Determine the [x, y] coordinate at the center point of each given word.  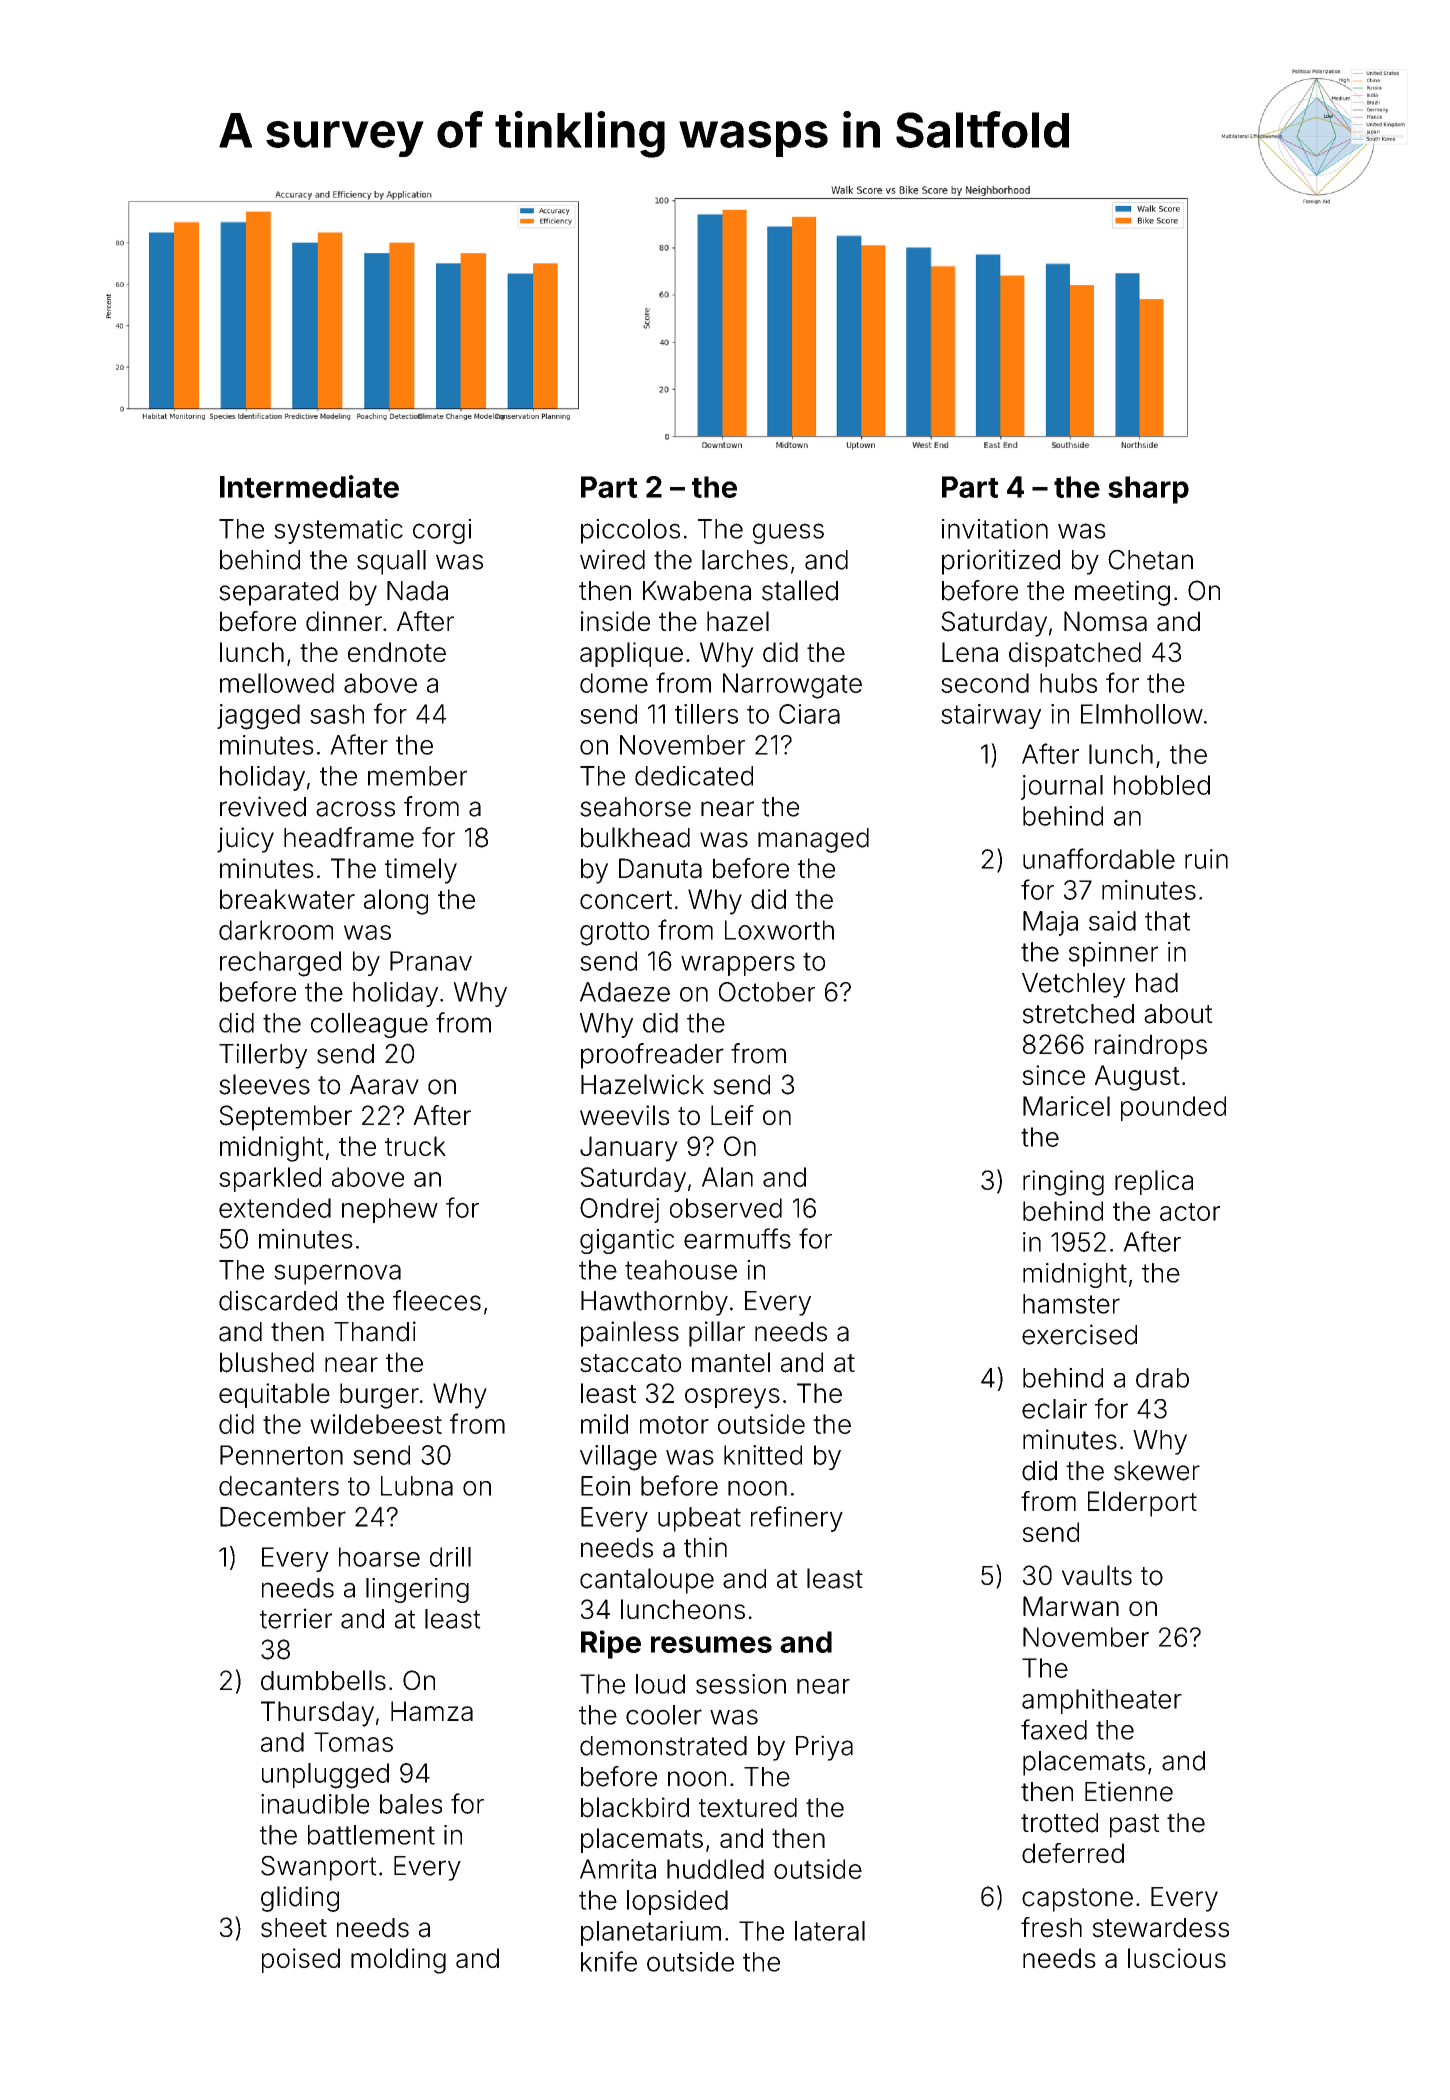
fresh [1051, 1927]
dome [614, 683]
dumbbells [323, 1680]
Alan [727, 1177]
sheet [294, 1928]
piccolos [630, 531]
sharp [1148, 490]
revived [263, 806]
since [1053, 1075]
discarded [278, 1300]
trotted [1059, 1823]
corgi [442, 531]
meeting [1122, 593]
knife [609, 1961]
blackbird [635, 1807]
